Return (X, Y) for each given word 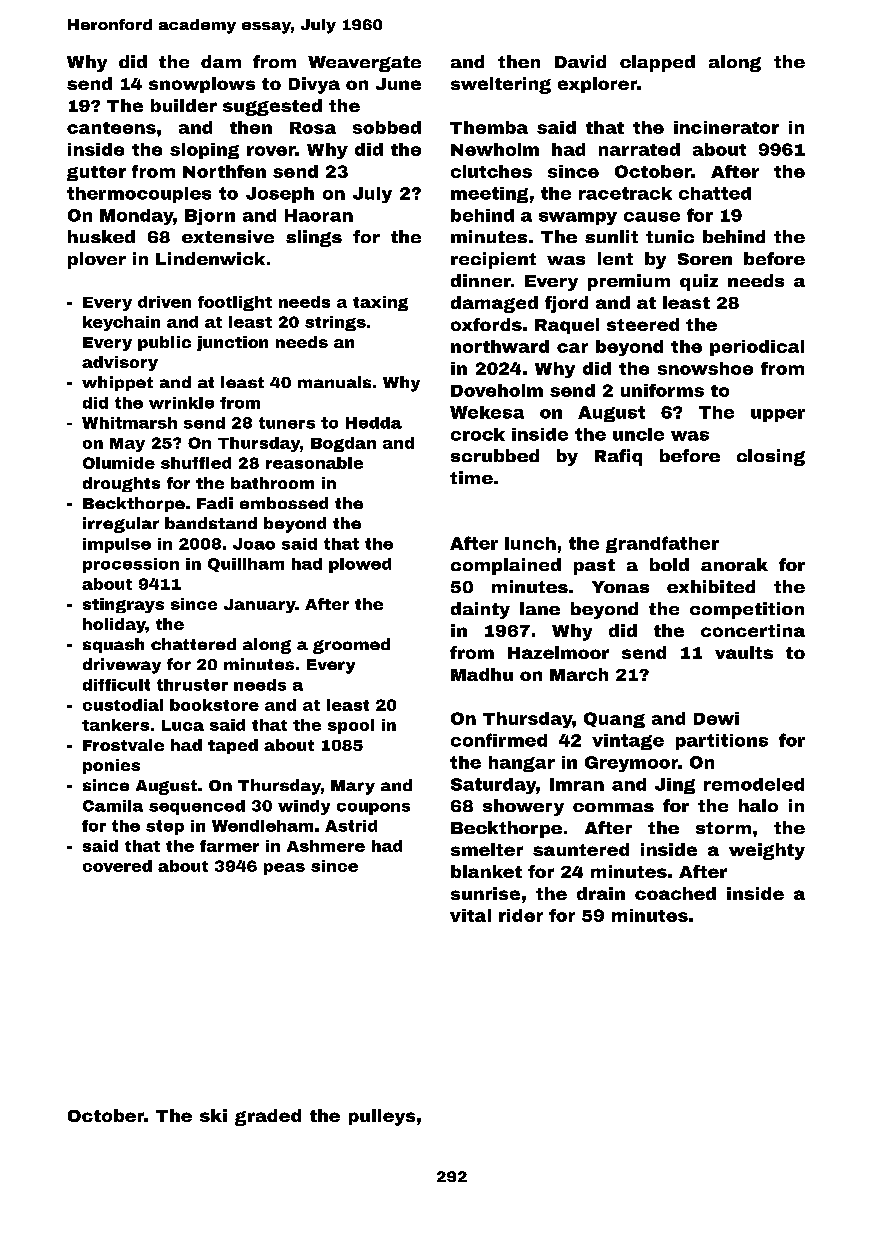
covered (117, 866)
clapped (657, 63)
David (580, 61)
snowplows (202, 85)
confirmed (499, 740)
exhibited (711, 586)
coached (675, 893)
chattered (193, 644)
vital (470, 915)
